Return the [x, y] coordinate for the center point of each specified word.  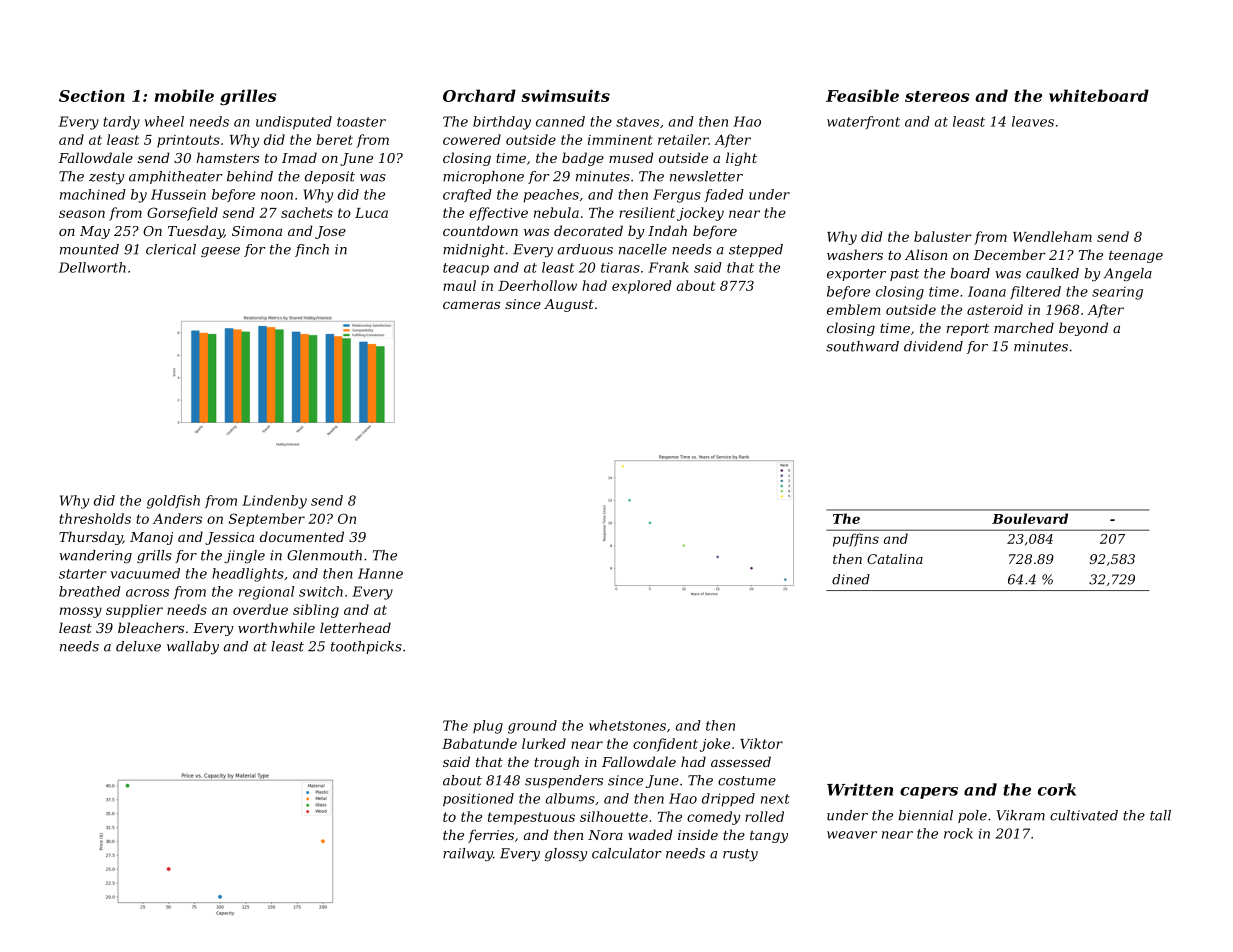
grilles [248, 97]
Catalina [895, 559]
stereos [937, 96]
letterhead [355, 627]
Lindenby [274, 502]
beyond [1083, 329]
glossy [566, 855]
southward [862, 346]
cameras [471, 305]
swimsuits [565, 95]
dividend [933, 346]
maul [459, 285]
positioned [478, 800]
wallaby [193, 647]
